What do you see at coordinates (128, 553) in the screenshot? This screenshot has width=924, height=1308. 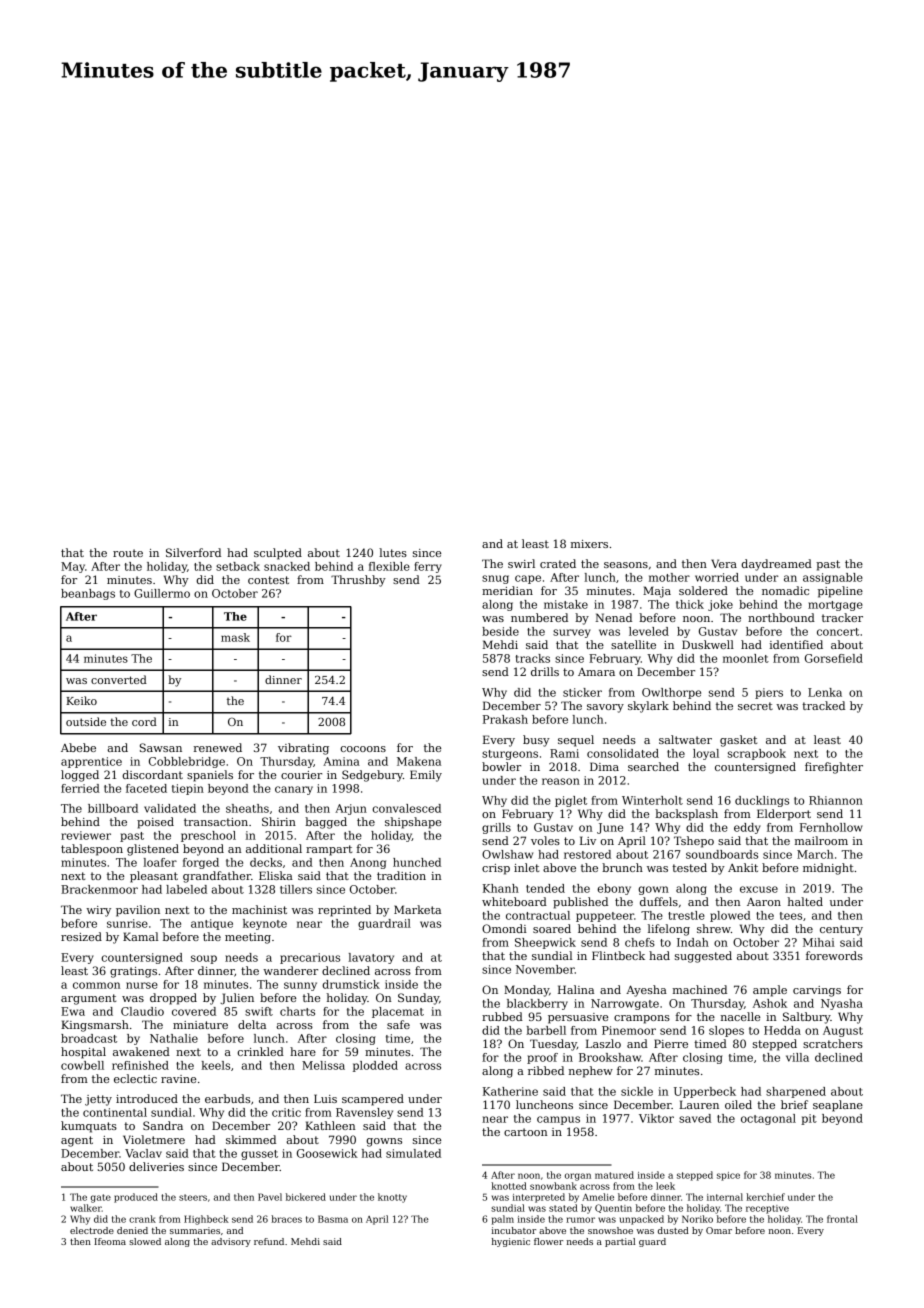 I see `route` at bounding box center [128, 553].
